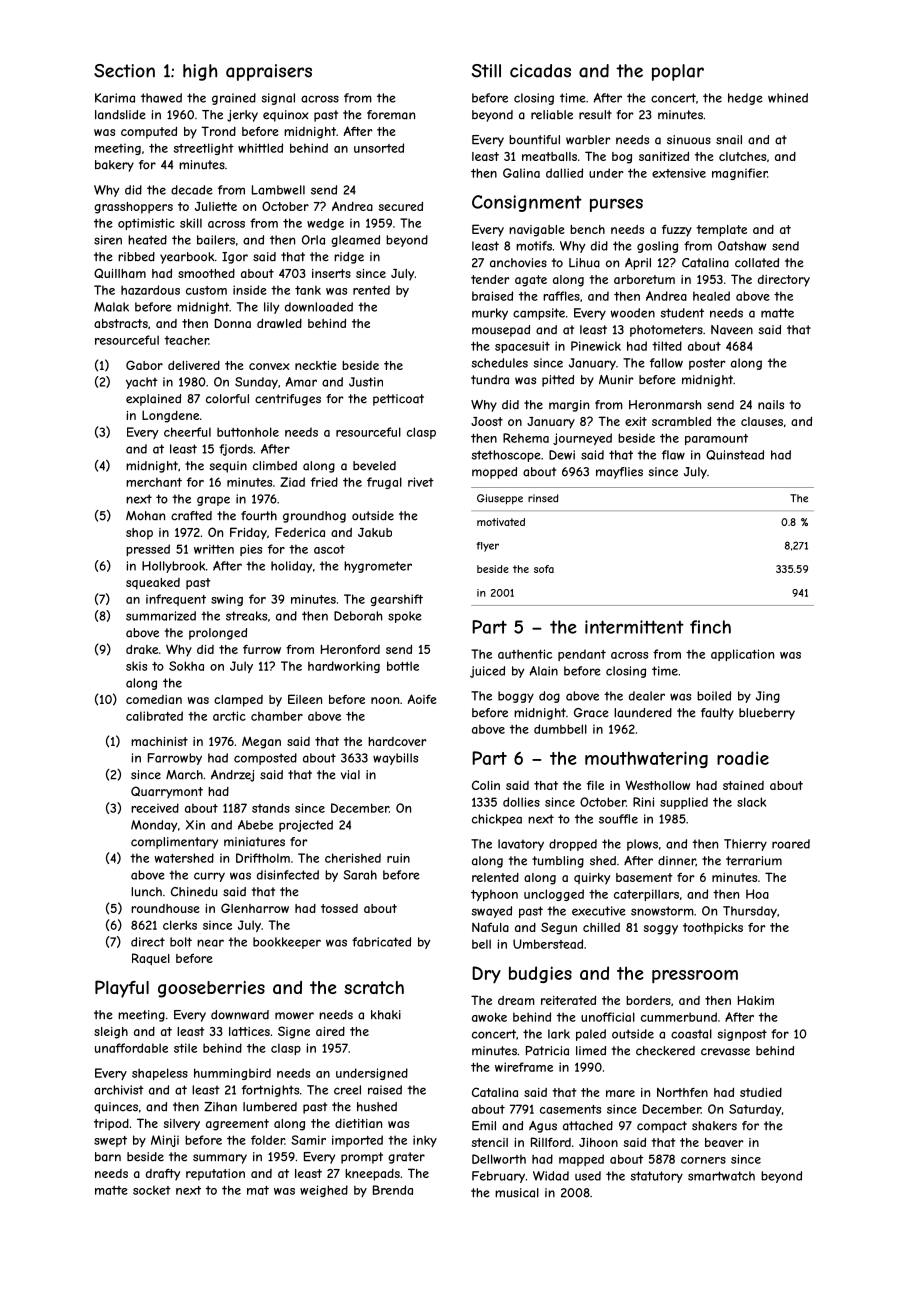 This image has width=908, height=1316. What do you see at coordinates (398, 858) in the image?
I see `ruin` at bounding box center [398, 858].
